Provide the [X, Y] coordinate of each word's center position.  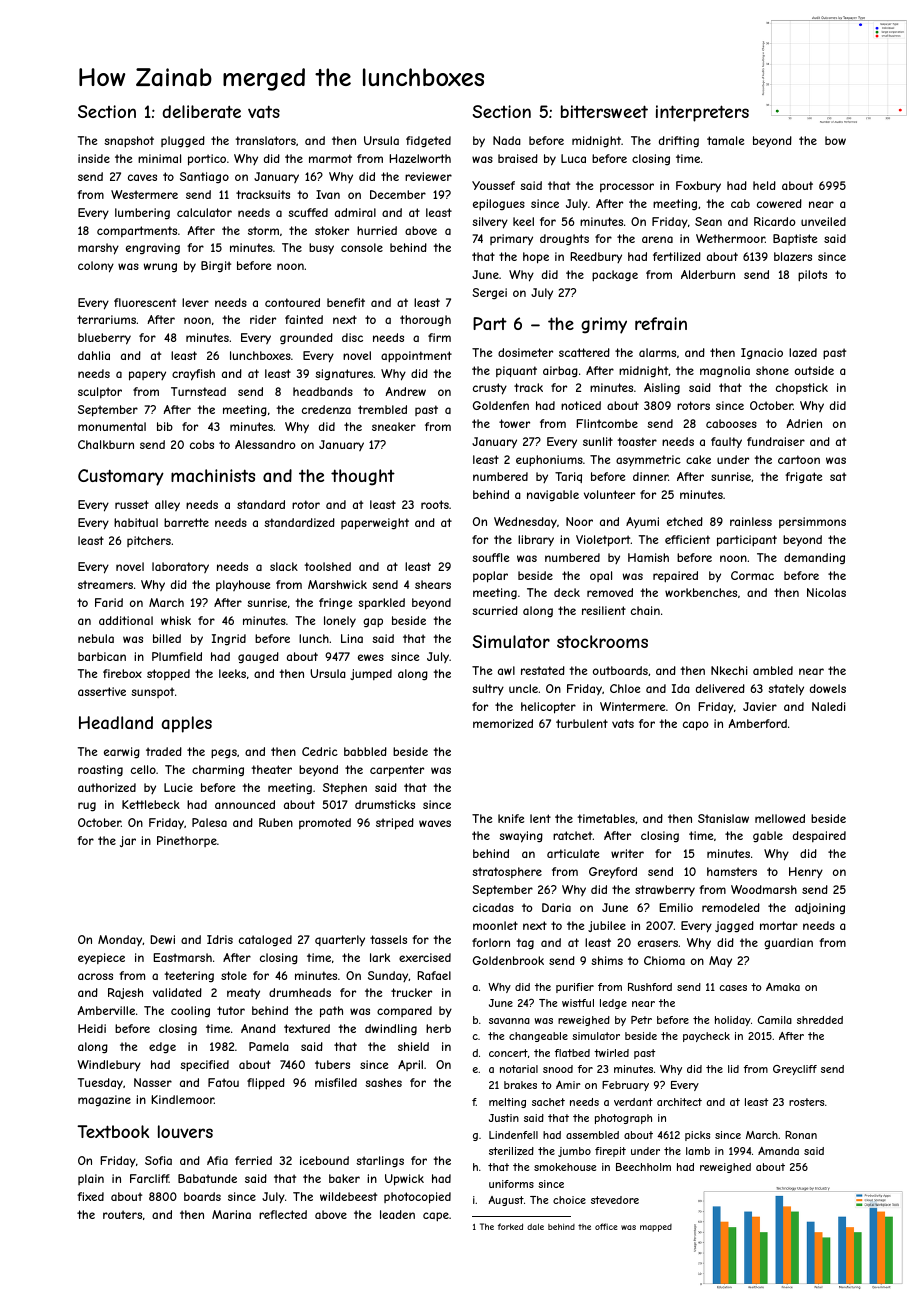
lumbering [142, 213]
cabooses [731, 423]
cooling [190, 1011]
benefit [346, 302]
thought [363, 477]
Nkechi [729, 670]
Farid [109, 602]
